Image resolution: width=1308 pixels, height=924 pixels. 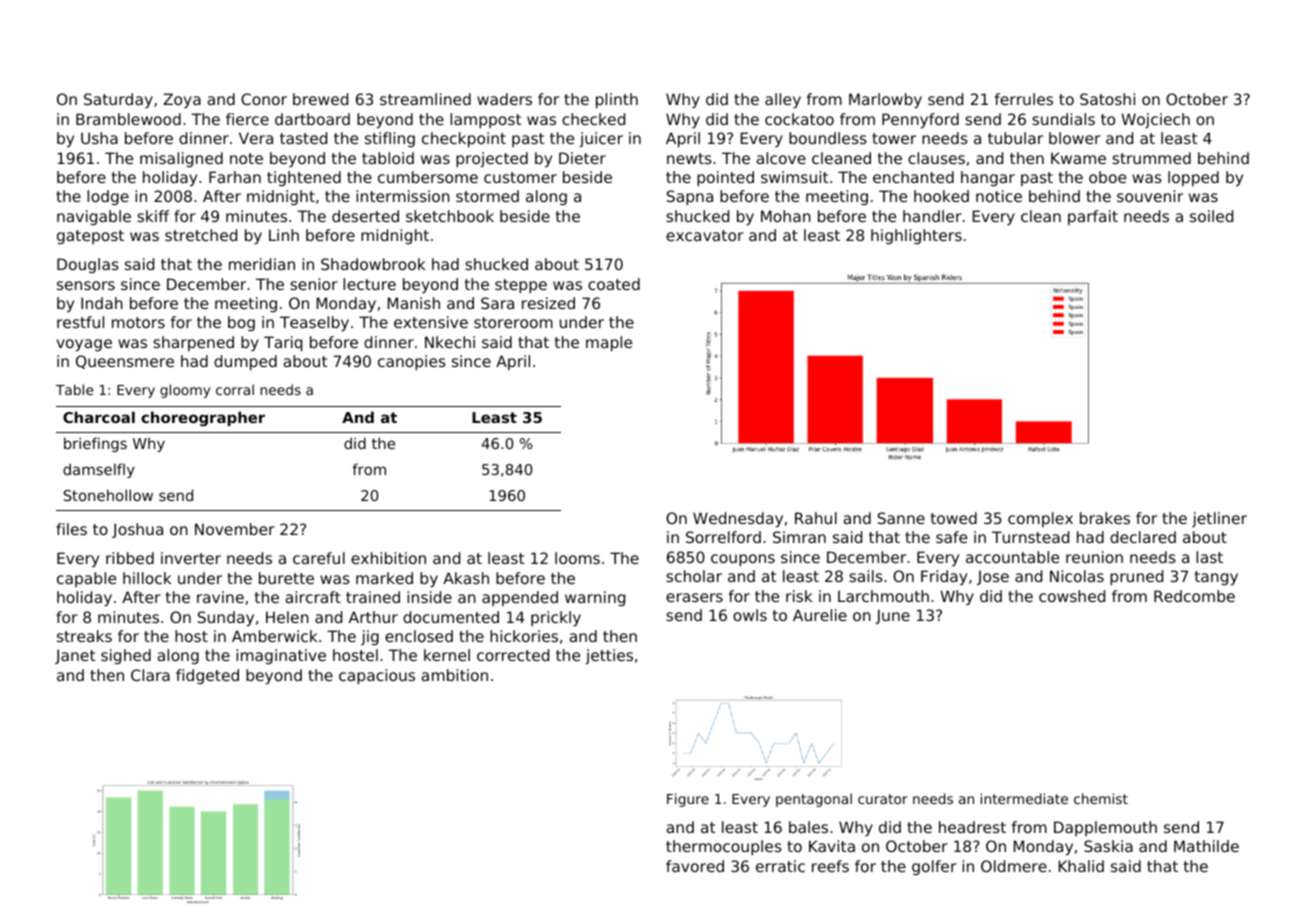 What do you see at coordinates (1107, 99) in the screenshot?
I see `Satoshi` at bounding box center [1107, 99].
